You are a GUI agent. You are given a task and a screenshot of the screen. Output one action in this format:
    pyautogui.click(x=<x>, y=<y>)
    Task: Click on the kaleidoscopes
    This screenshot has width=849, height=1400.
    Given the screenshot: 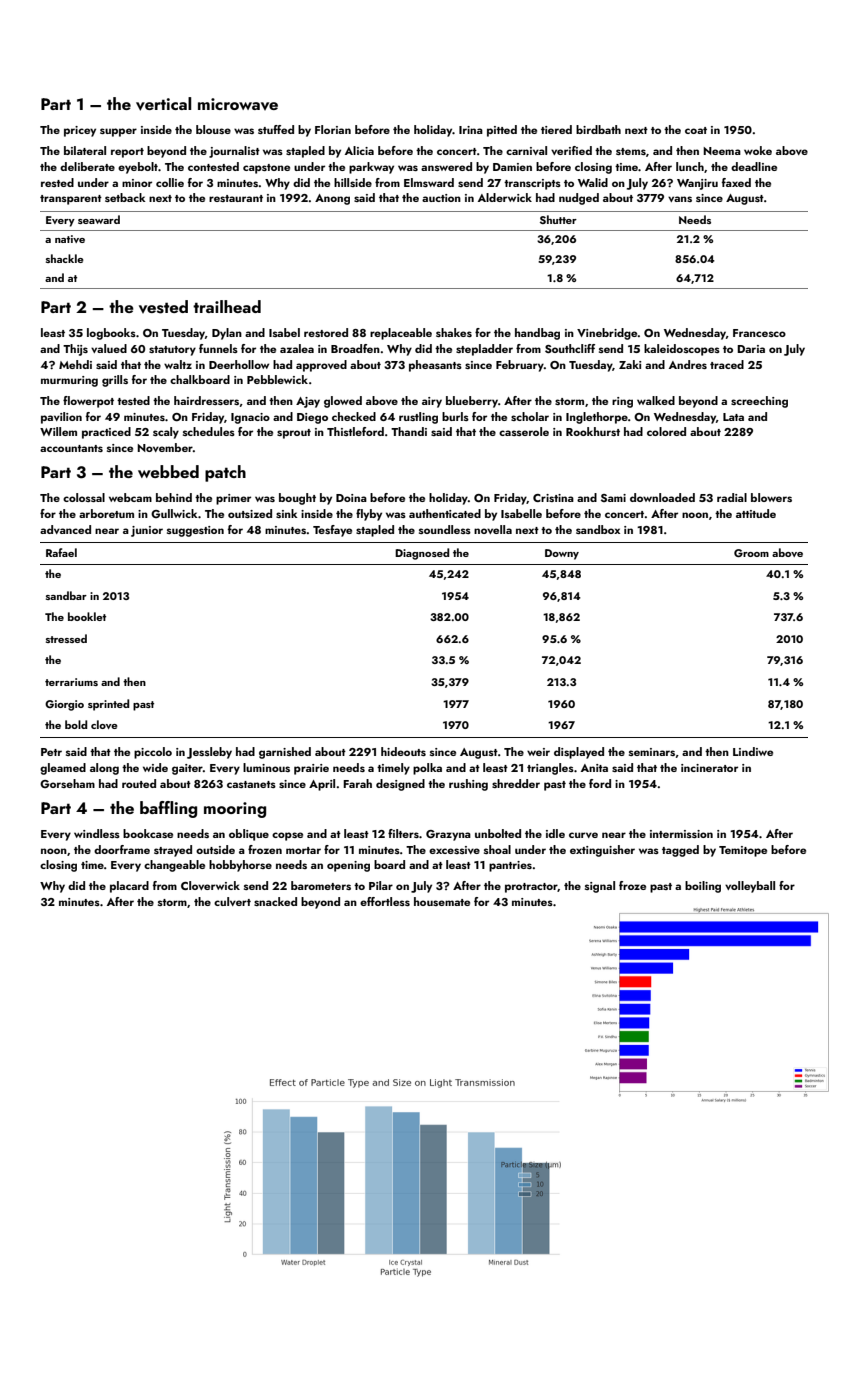 What is the action you would take?
    pyautogui.click(x=682, y=350)
